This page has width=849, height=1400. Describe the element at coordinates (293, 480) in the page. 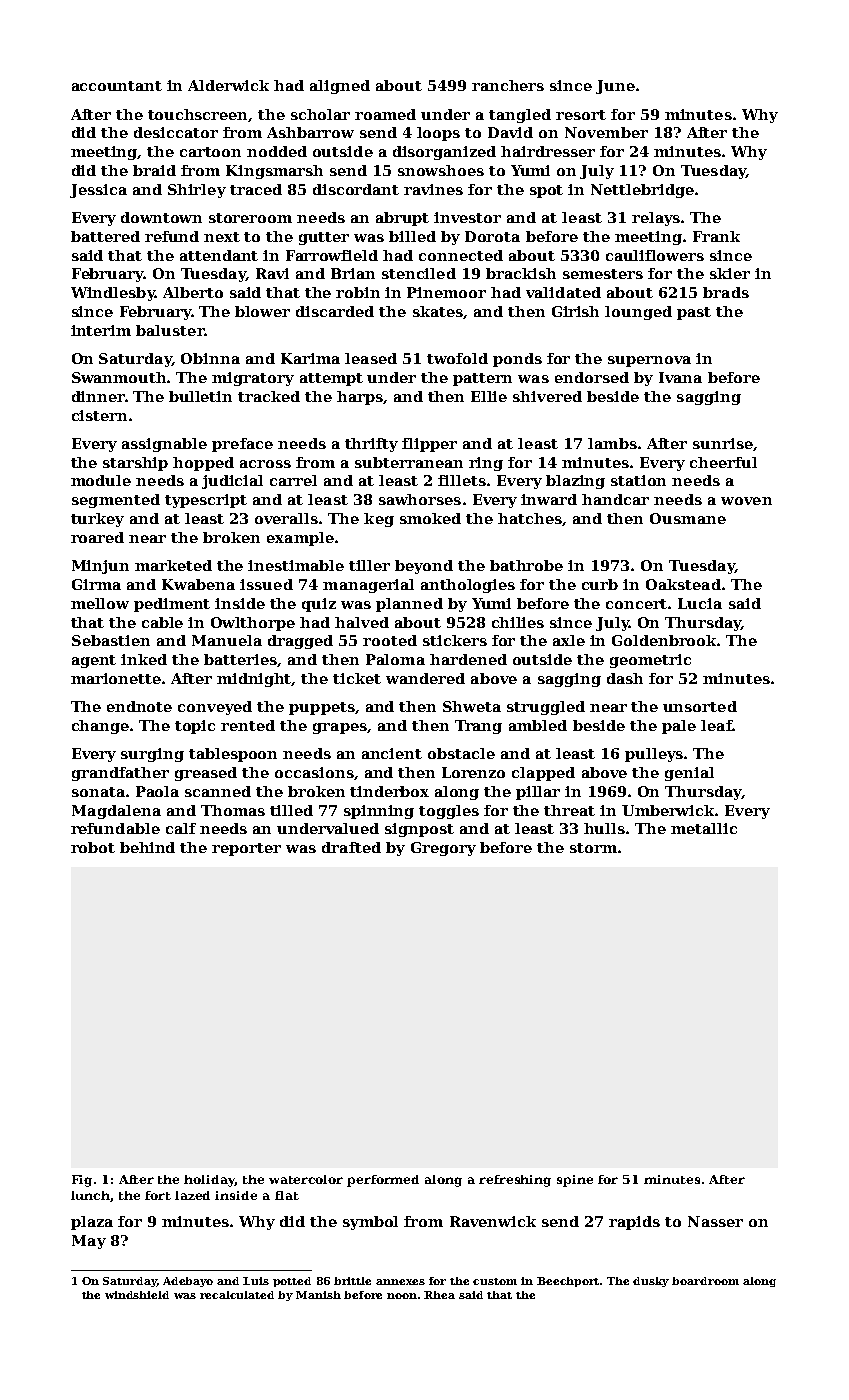

I see `carrel` at that location.
